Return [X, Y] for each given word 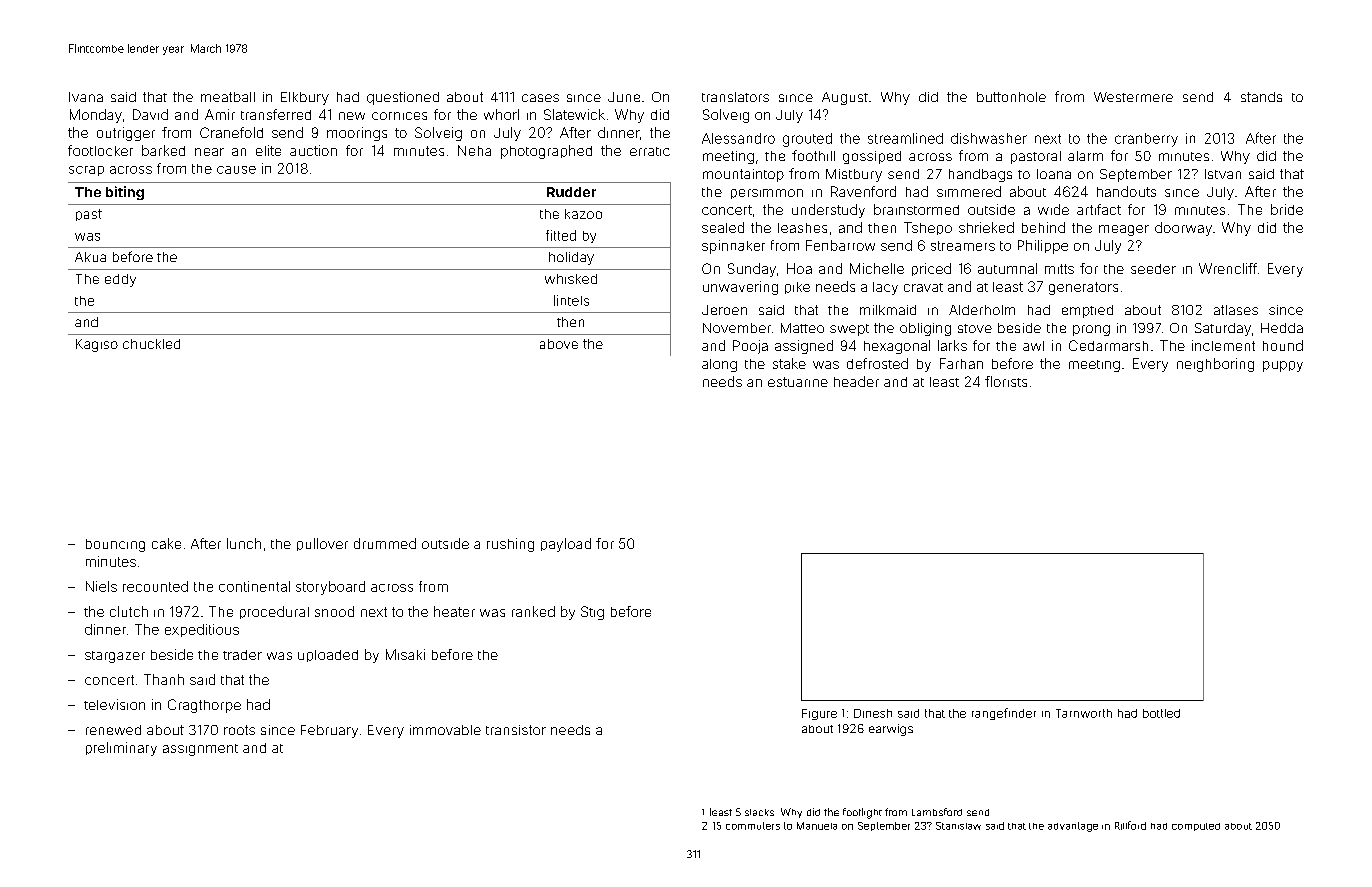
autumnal [1007, 268]
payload [566, 545]
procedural [274, 612]
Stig [592, 613]
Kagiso [97, 345]
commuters [753, 826]
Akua [90, 257]
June [624, 97]
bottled [1161, 713]
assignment [200, 750]
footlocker [100, 150]
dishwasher [989, 138]
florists [1006, 381]
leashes [802, 228]
